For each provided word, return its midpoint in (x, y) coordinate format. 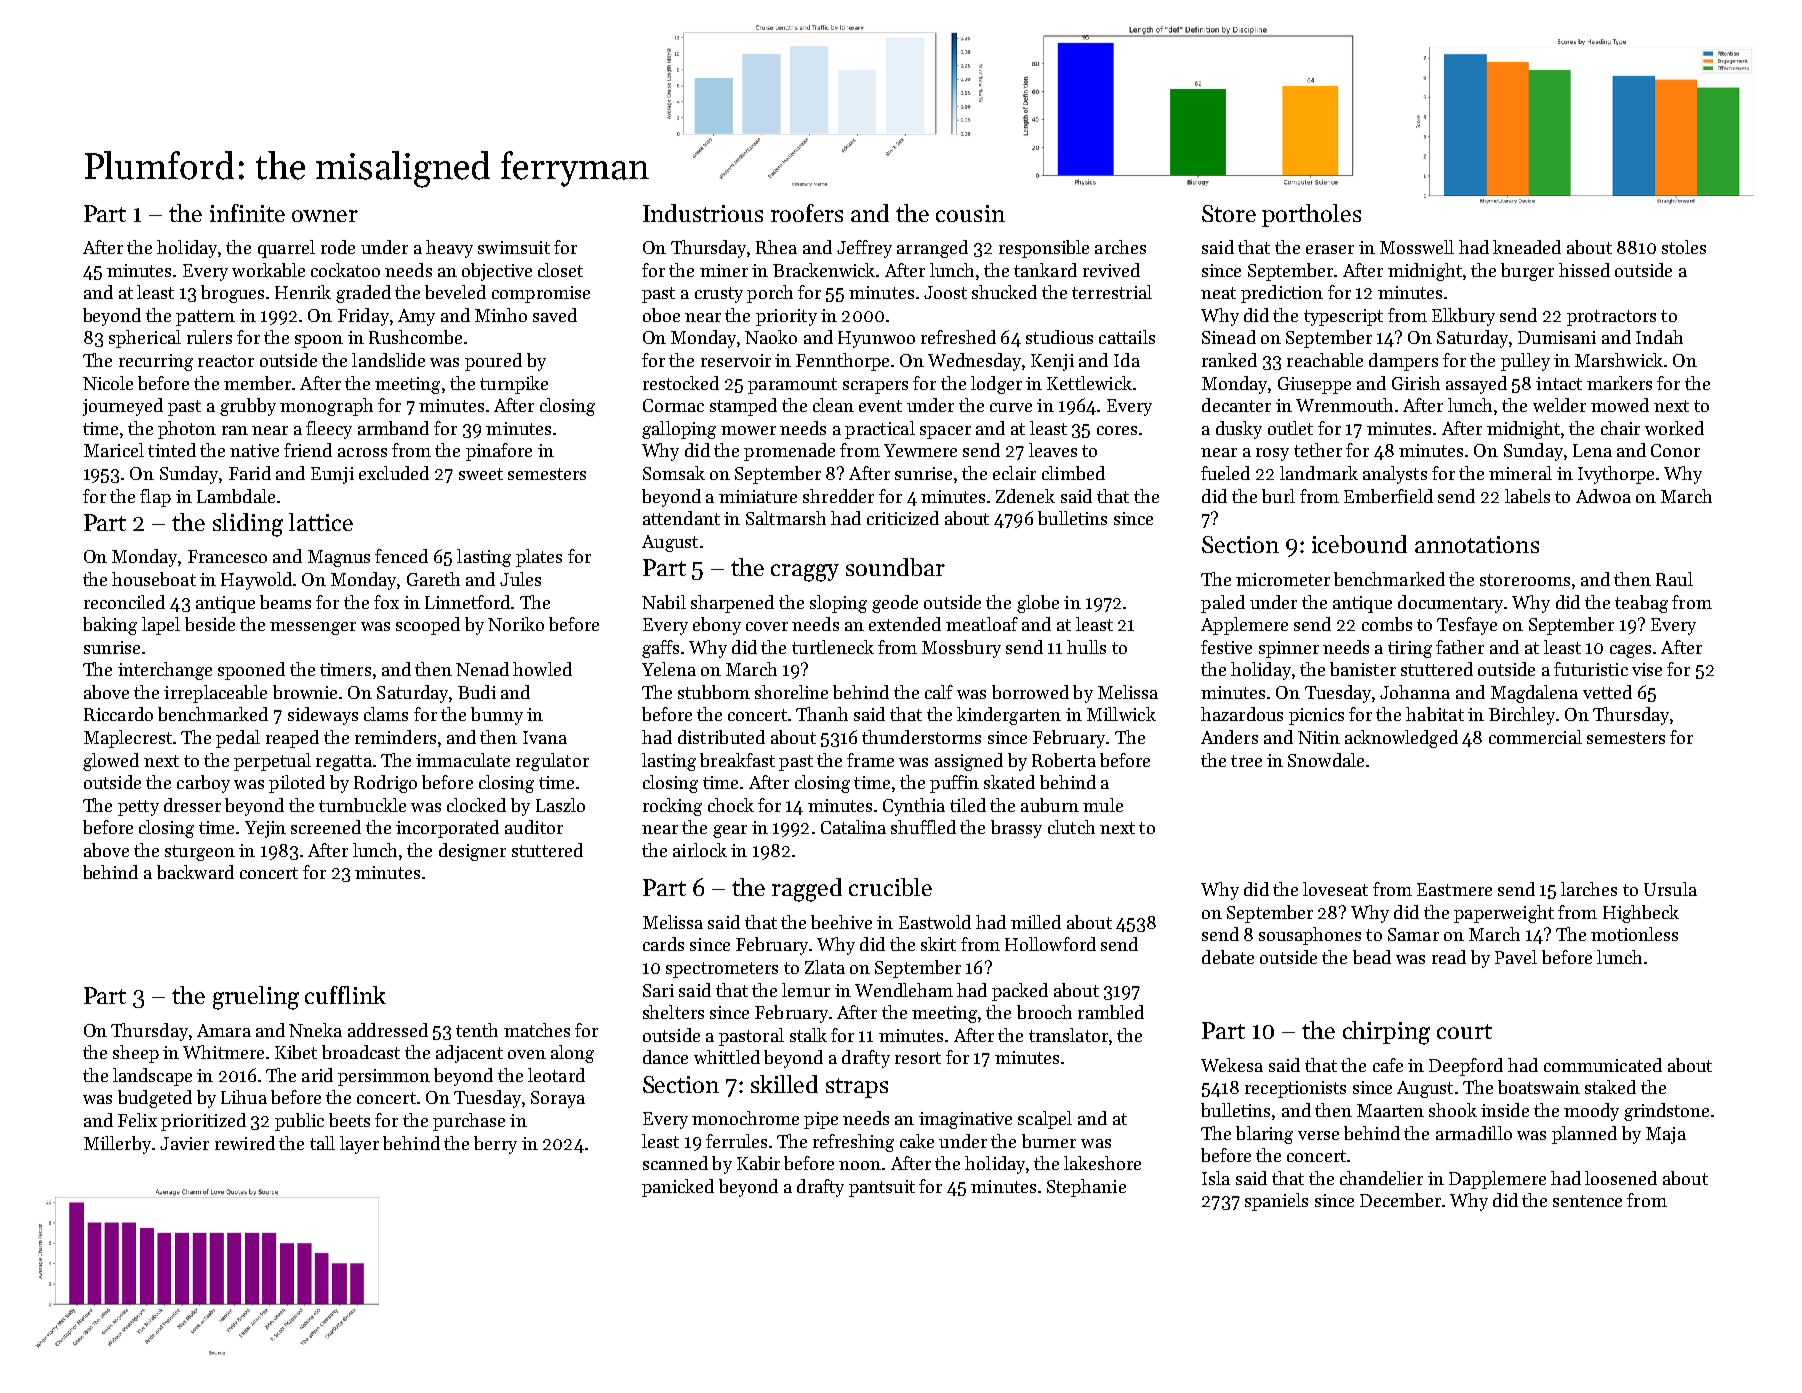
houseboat (154, 579)
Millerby (117, 1145)
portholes (1311, 215)
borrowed (1030, 692)
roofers (807, 213)
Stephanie (1086, 1188)
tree (1246, 761)
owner (325, 216)
